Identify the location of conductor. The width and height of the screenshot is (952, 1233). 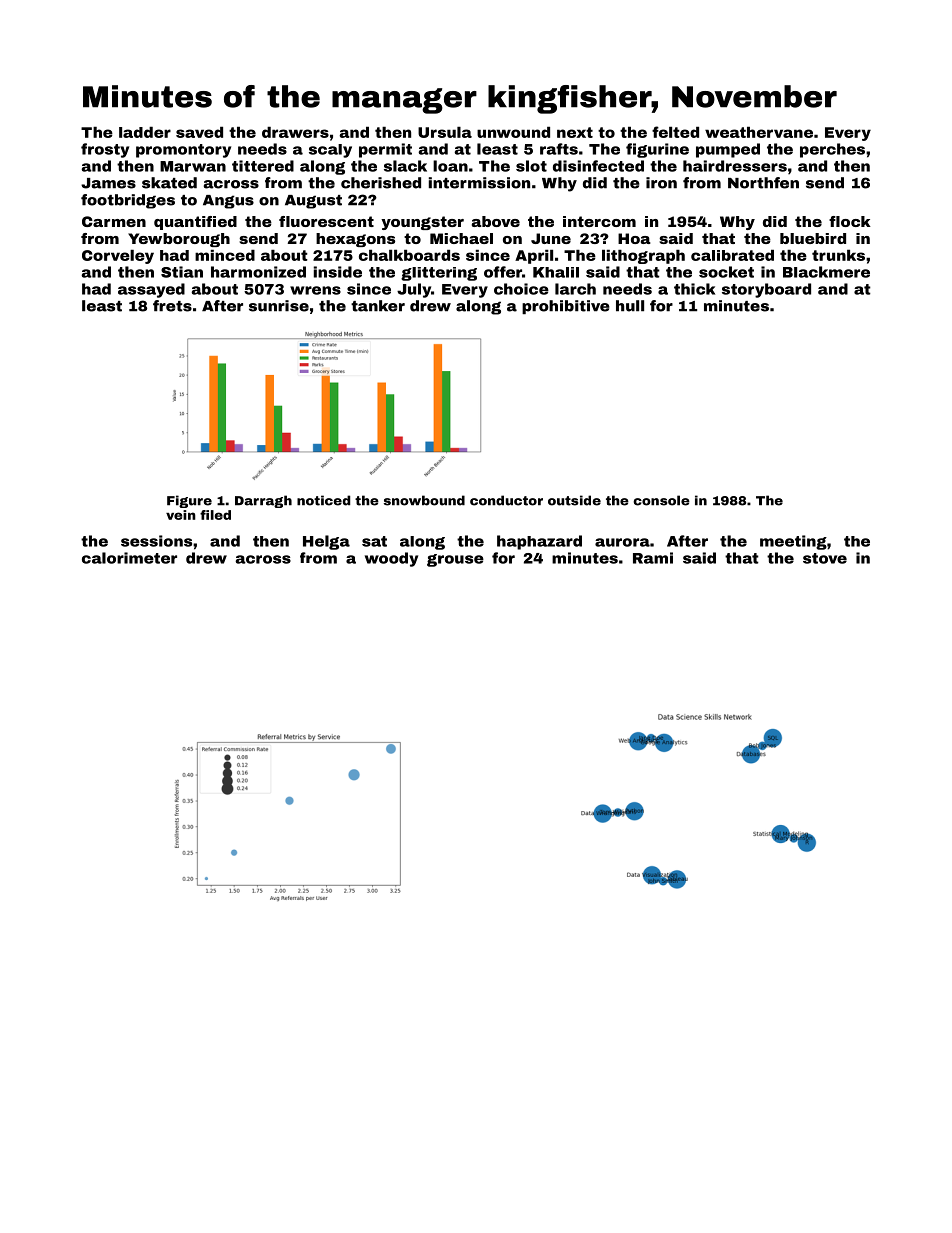
(506, 500).
